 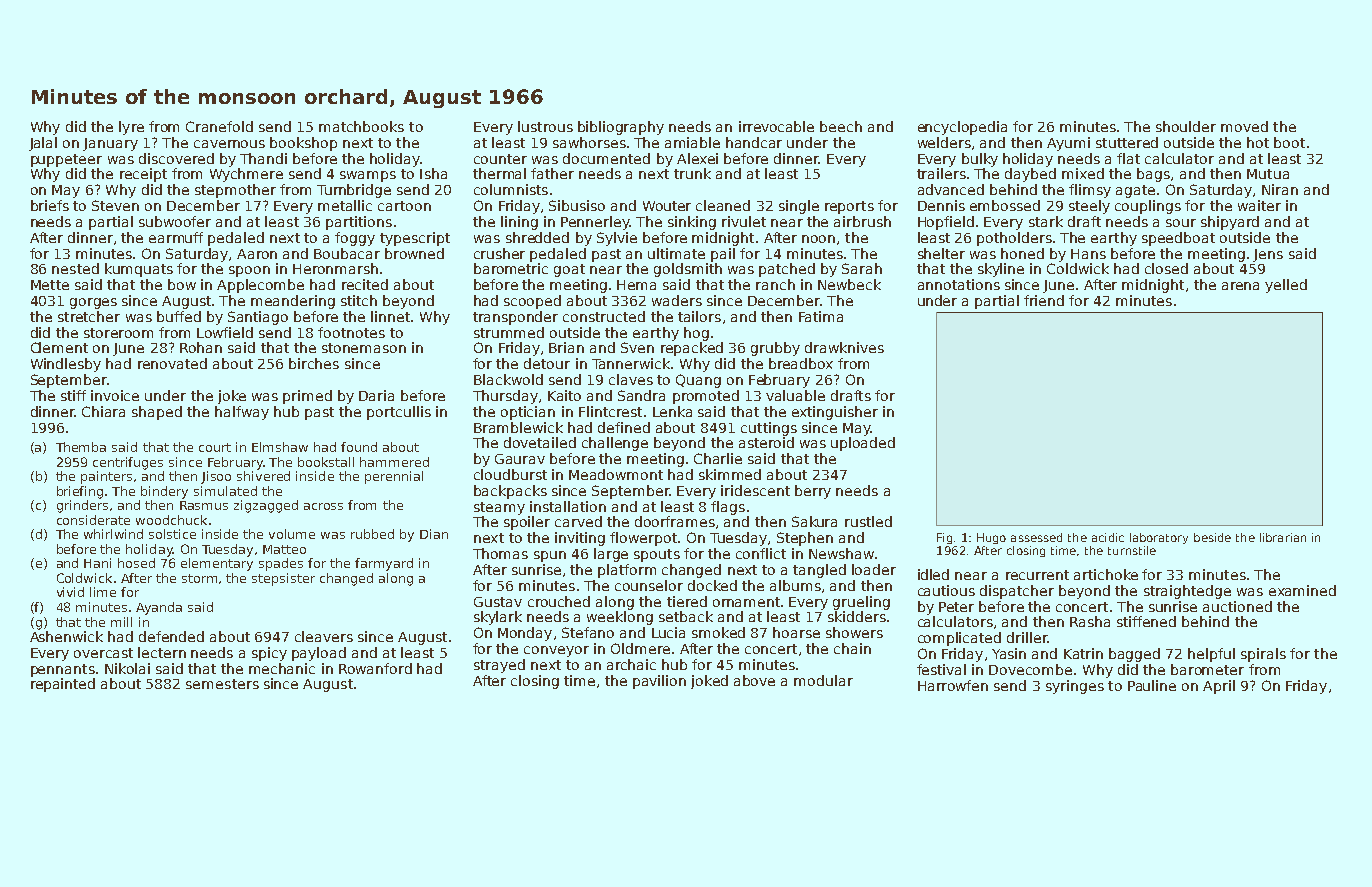 What do you see at coordinates (80, 492) in the screenshot?
I see `briefing` at bounding box center [80, 492].
